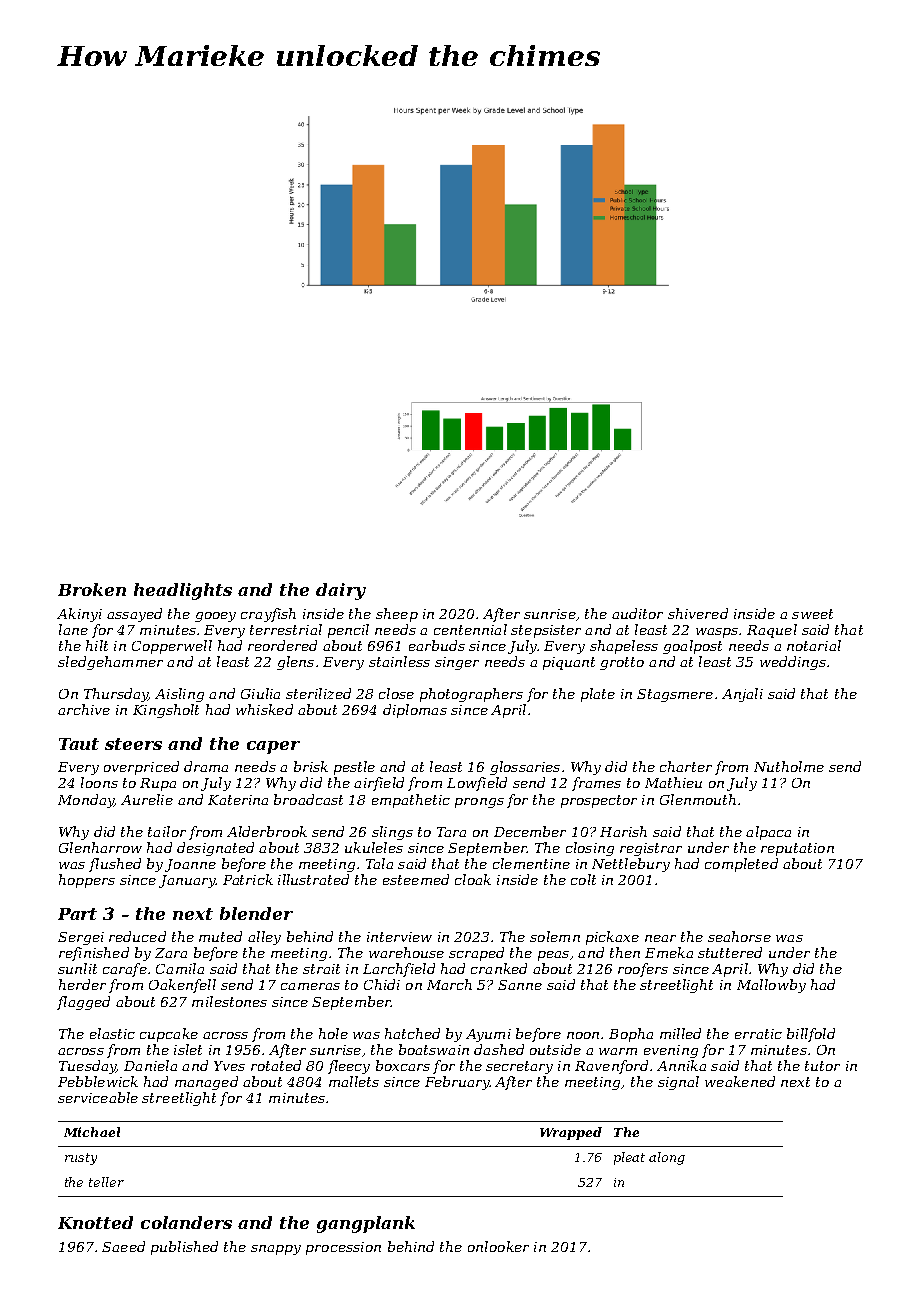 The height and width of the page is (1308, 924). What do you see at coordinates (457, 663) in the page?
I see `singer` at bounding box center [457, 663].
